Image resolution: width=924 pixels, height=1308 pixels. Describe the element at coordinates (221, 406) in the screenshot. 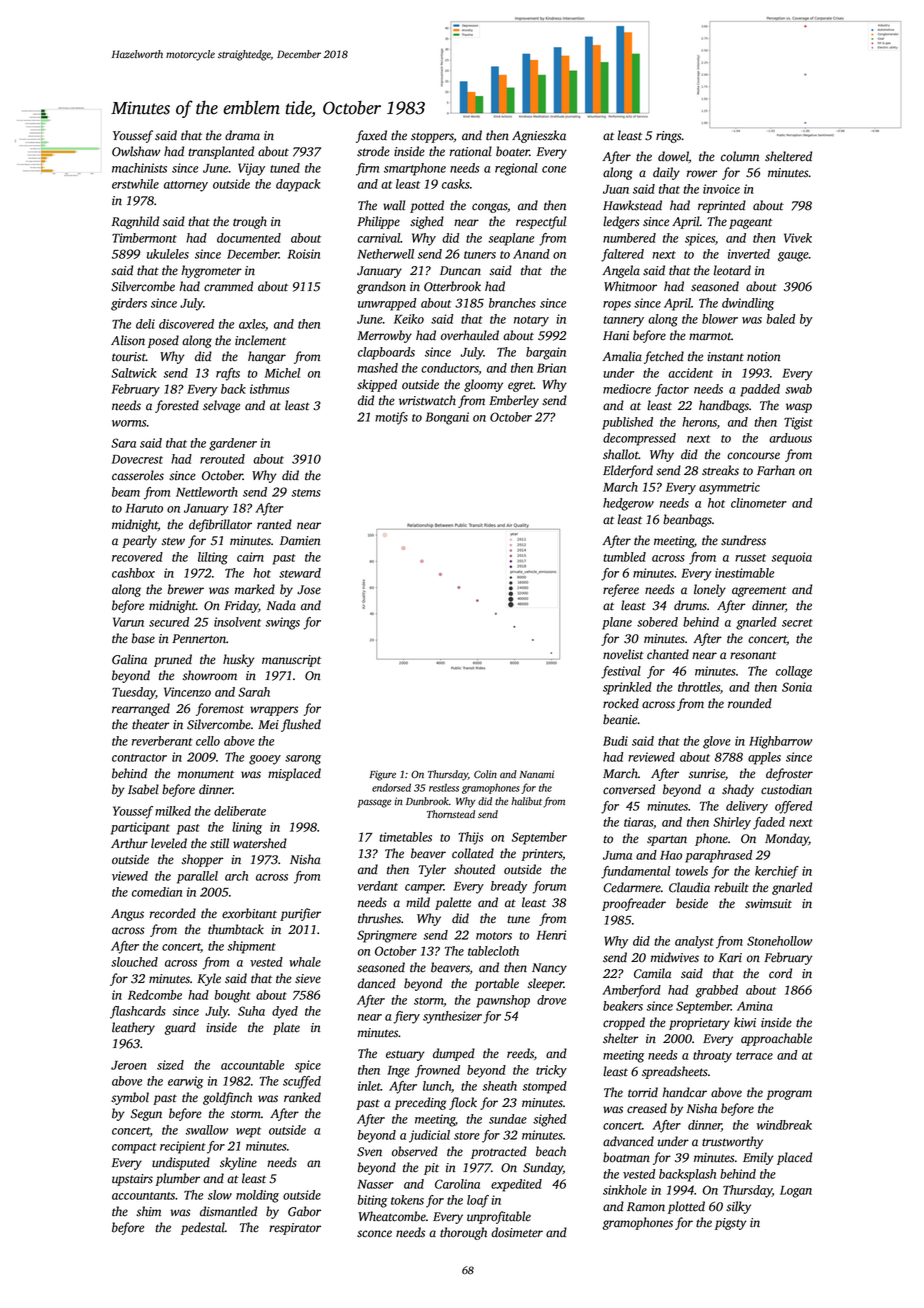

I see `selvage` at that location.
